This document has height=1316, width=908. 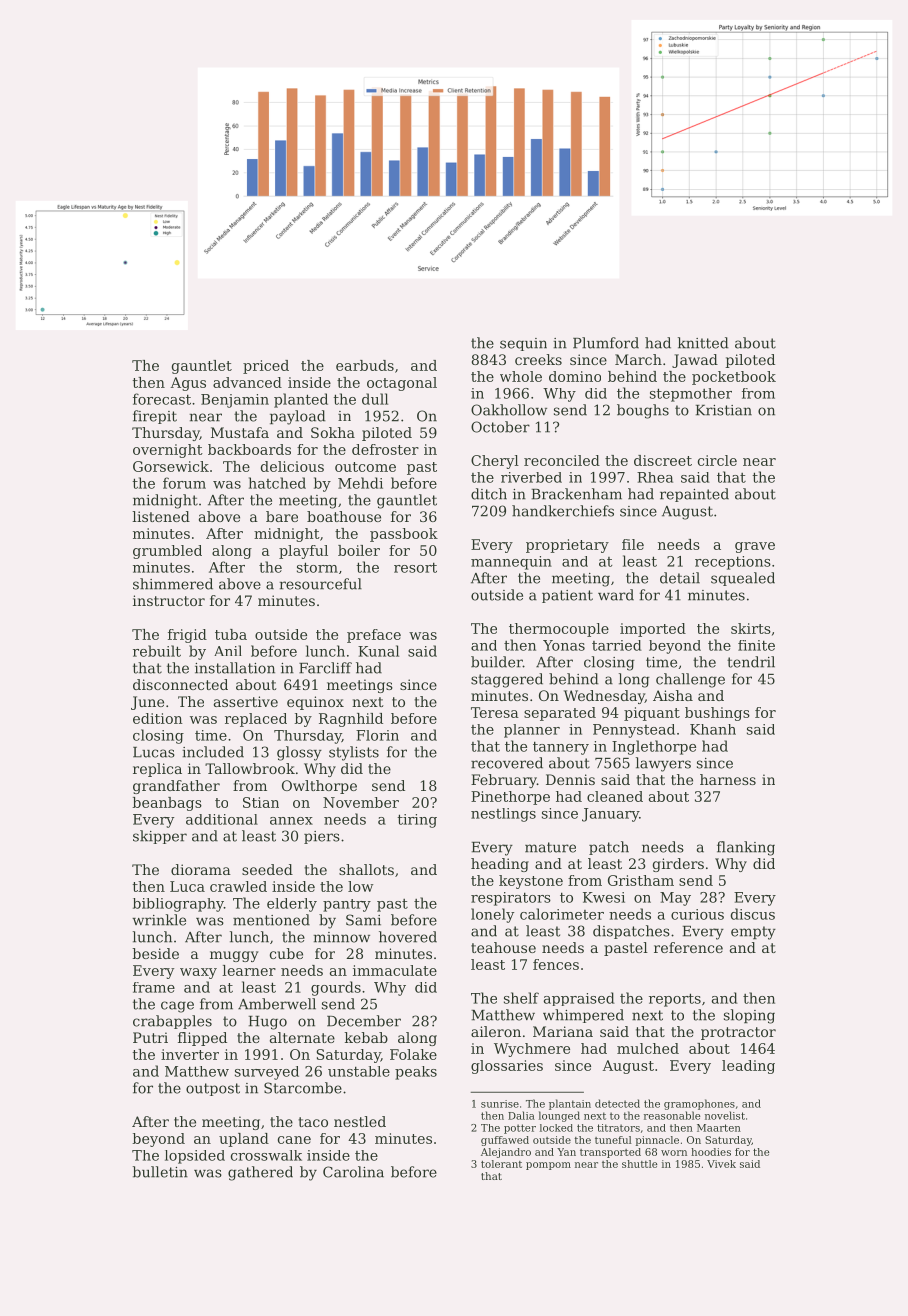 I want to click on circle, so click(x=717, y=460).
